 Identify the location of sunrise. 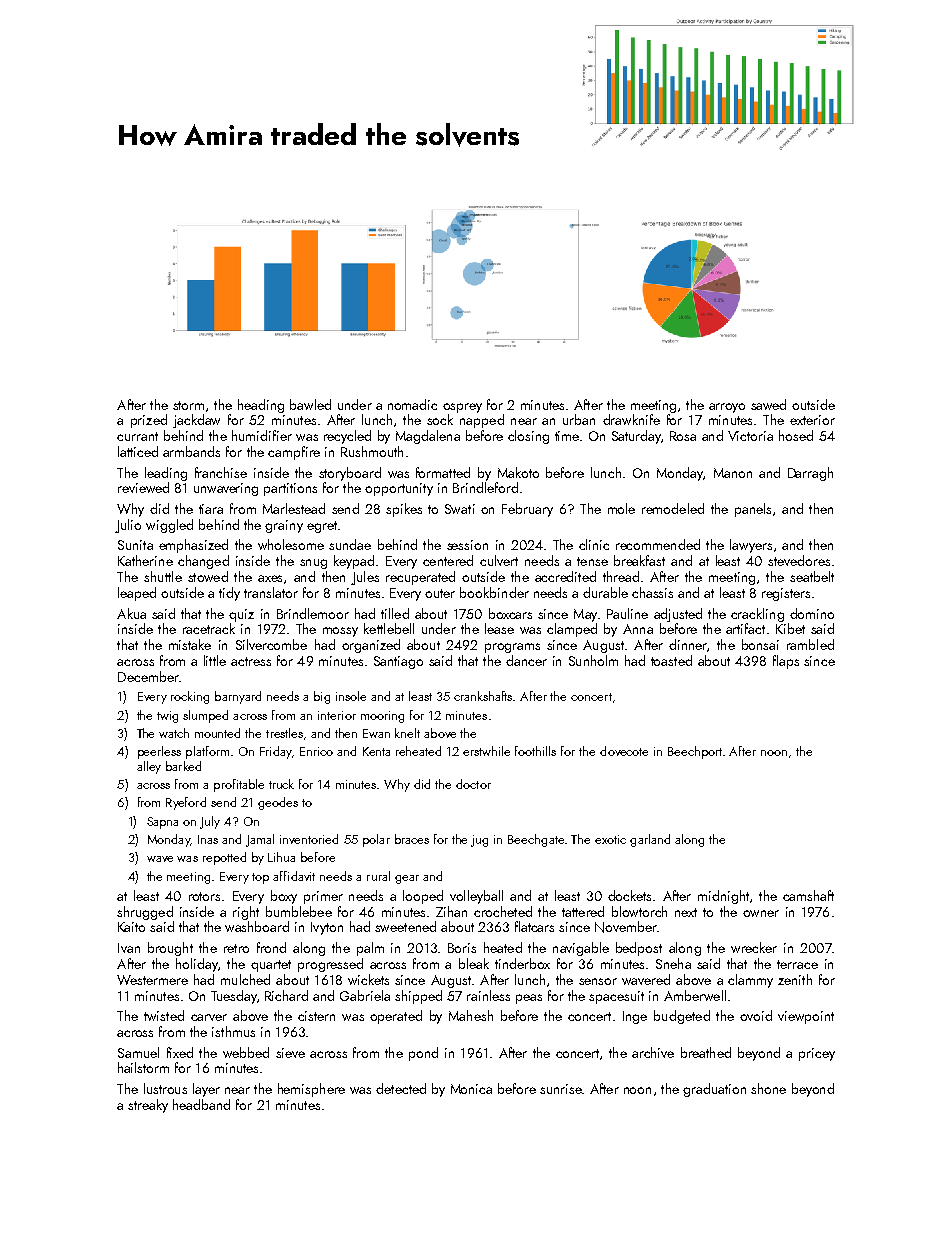
(561, 1089).
